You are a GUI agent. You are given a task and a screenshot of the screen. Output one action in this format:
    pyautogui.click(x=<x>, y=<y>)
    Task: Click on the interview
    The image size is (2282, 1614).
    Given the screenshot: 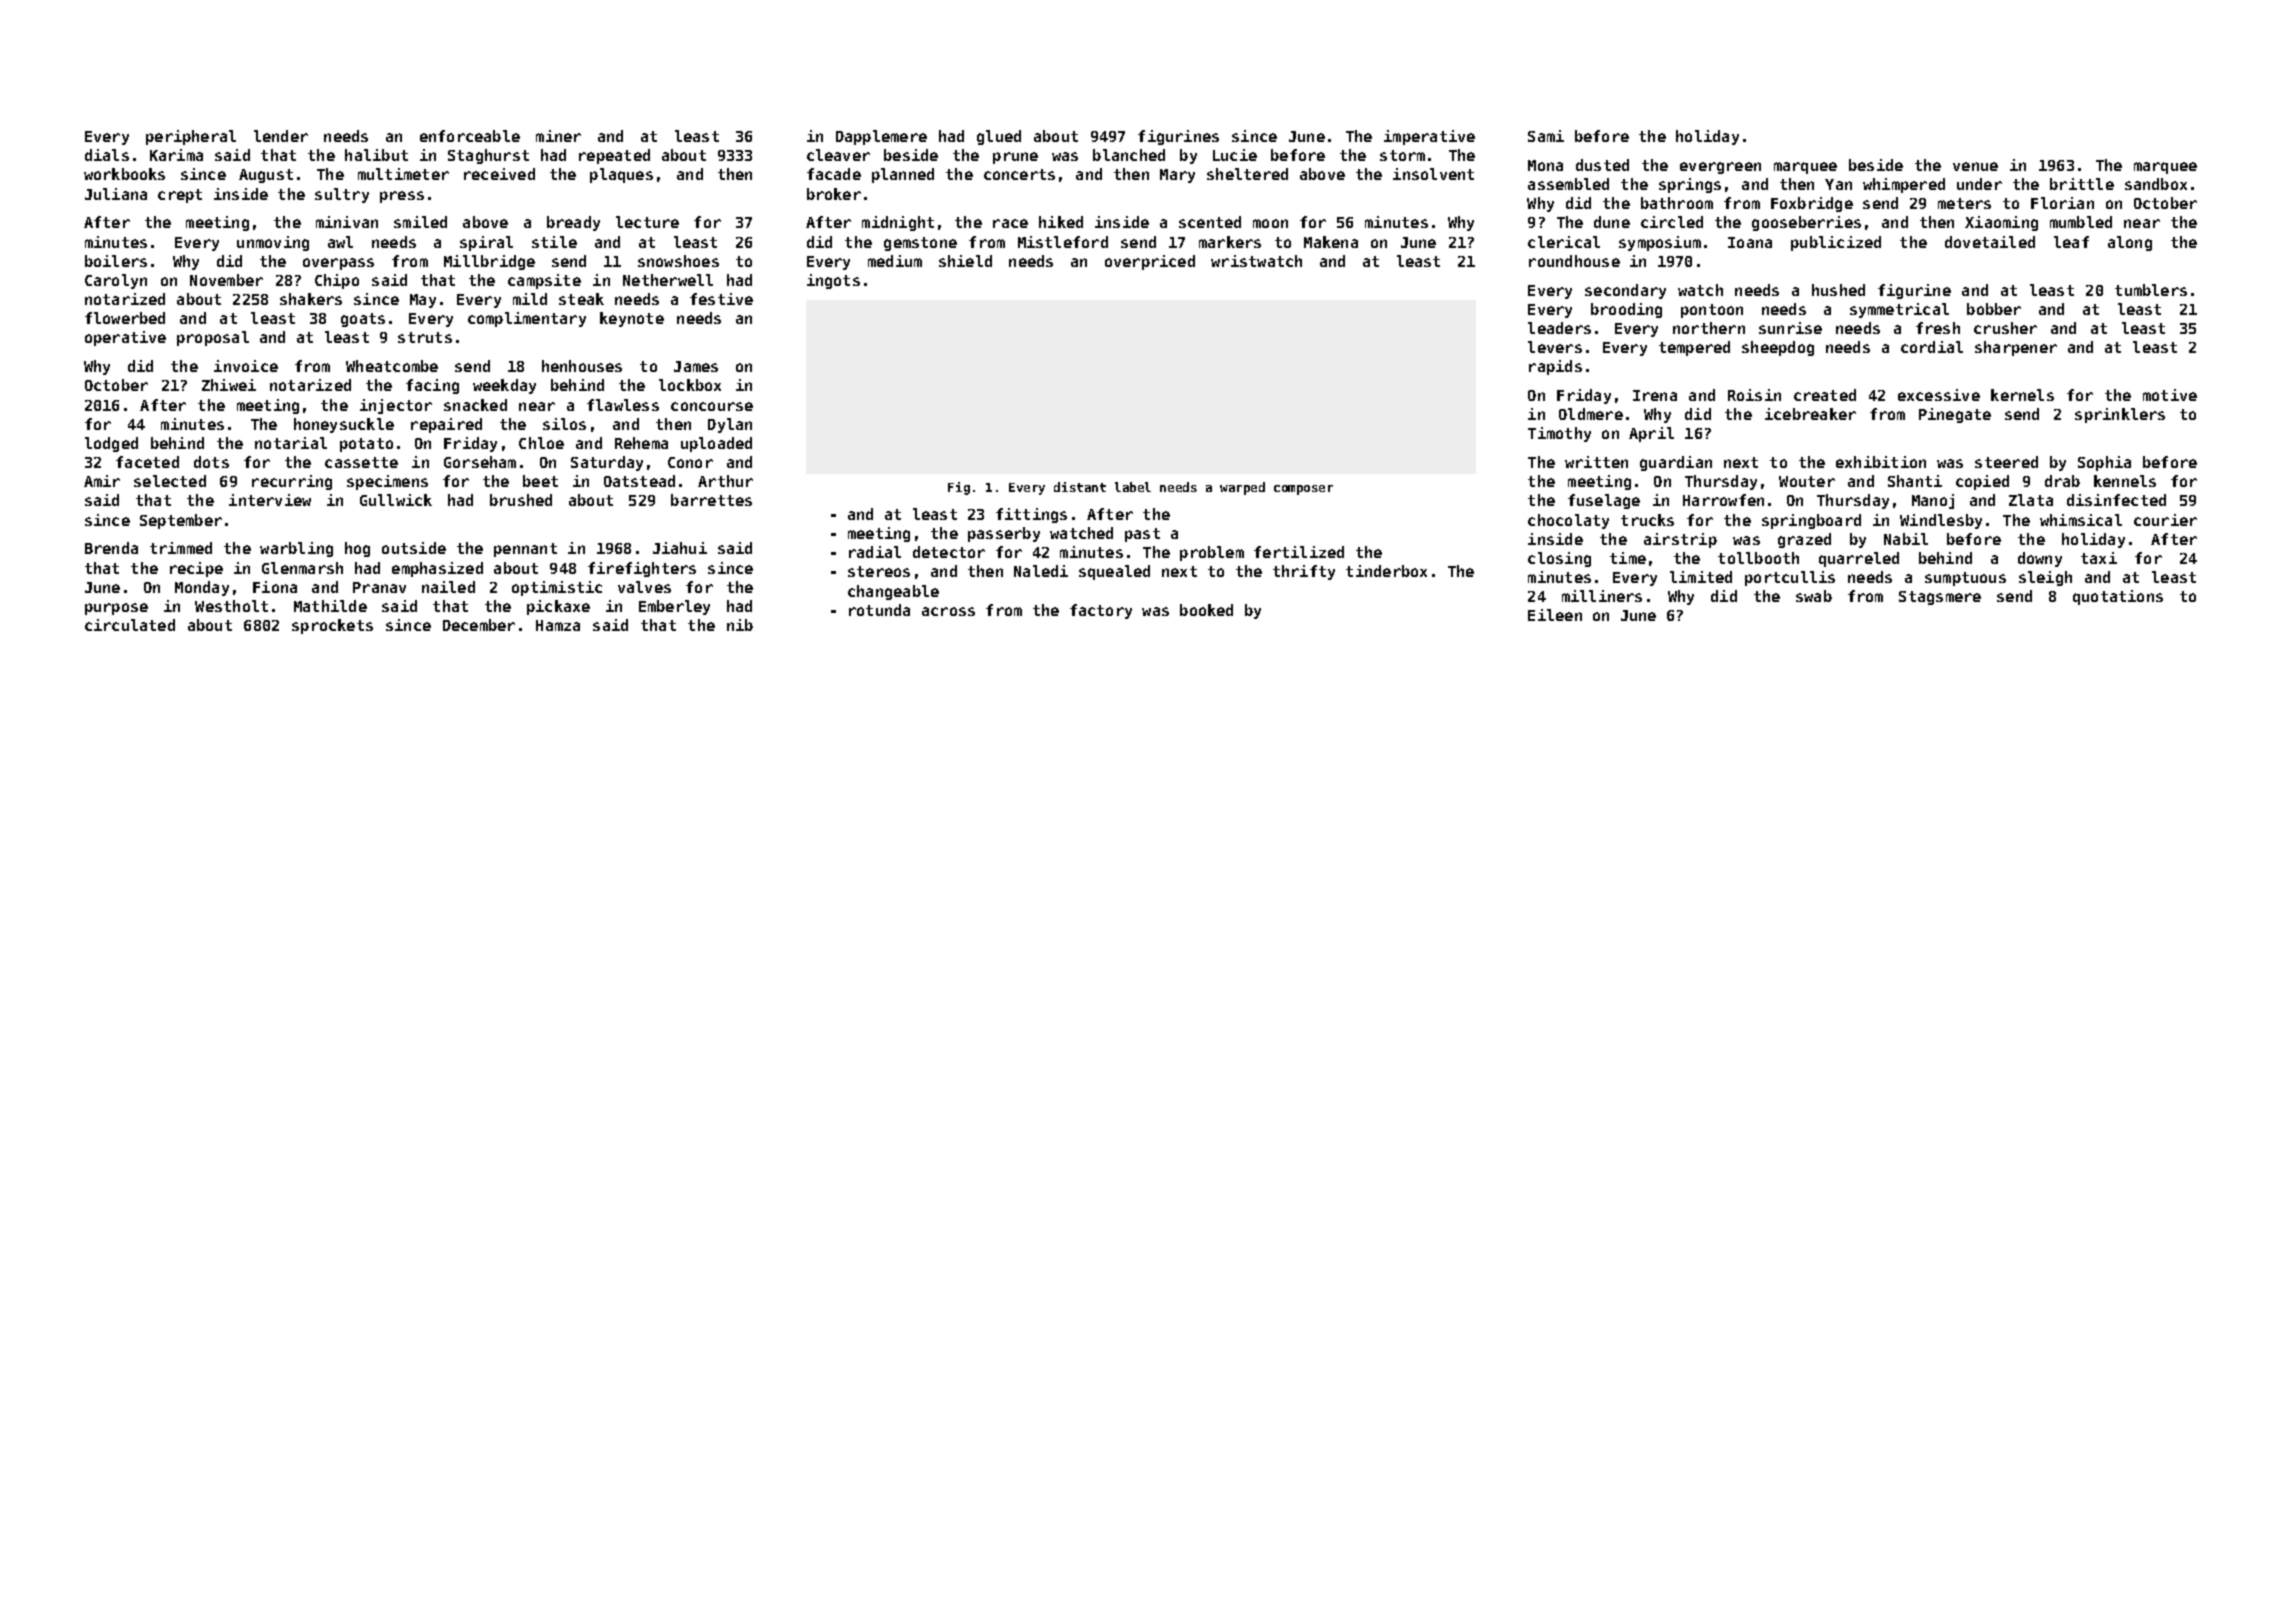 What is the action you would take?
    pyautogui.click(x=270, y=500)
